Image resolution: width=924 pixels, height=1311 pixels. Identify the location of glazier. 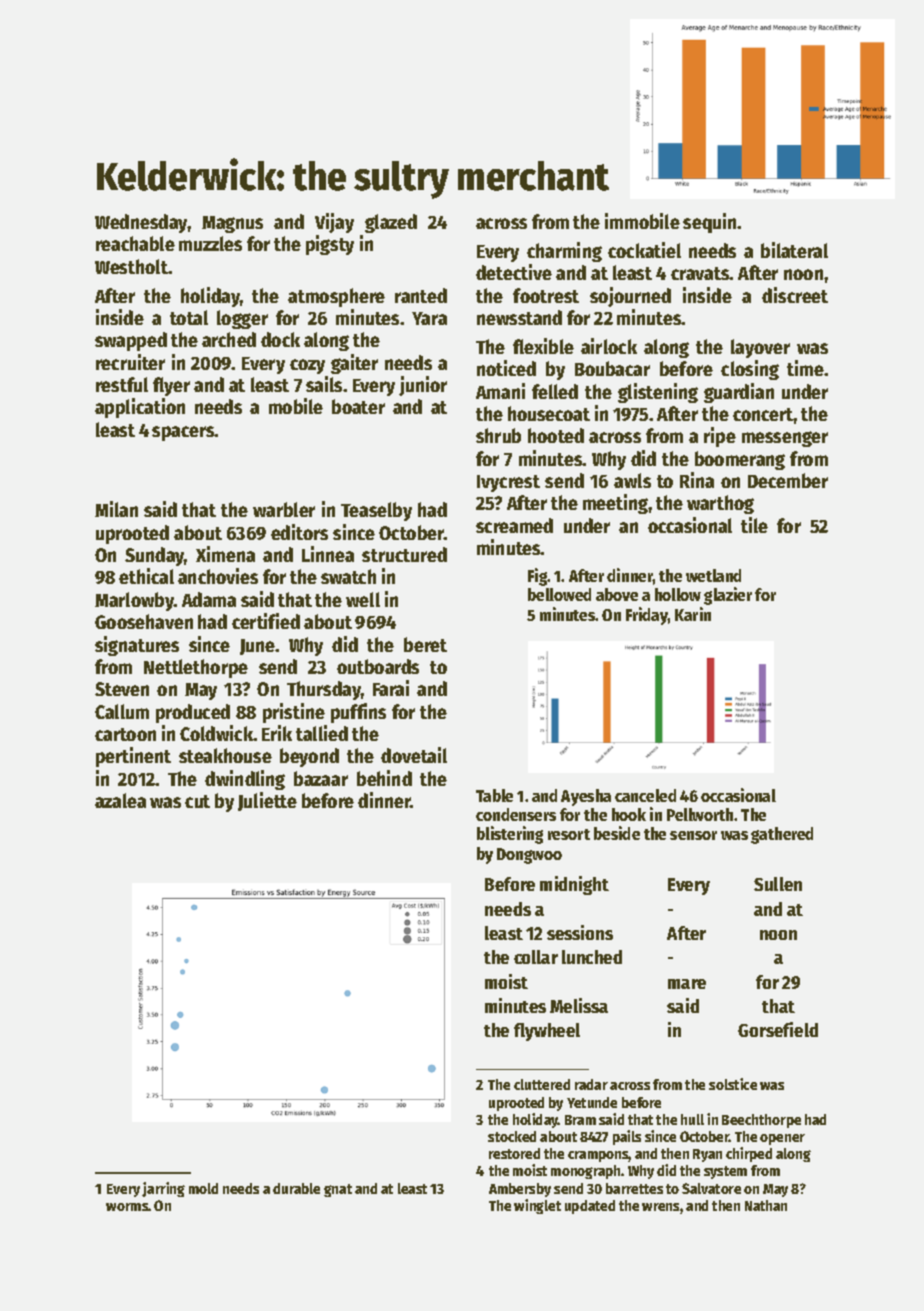
(728, 596).
